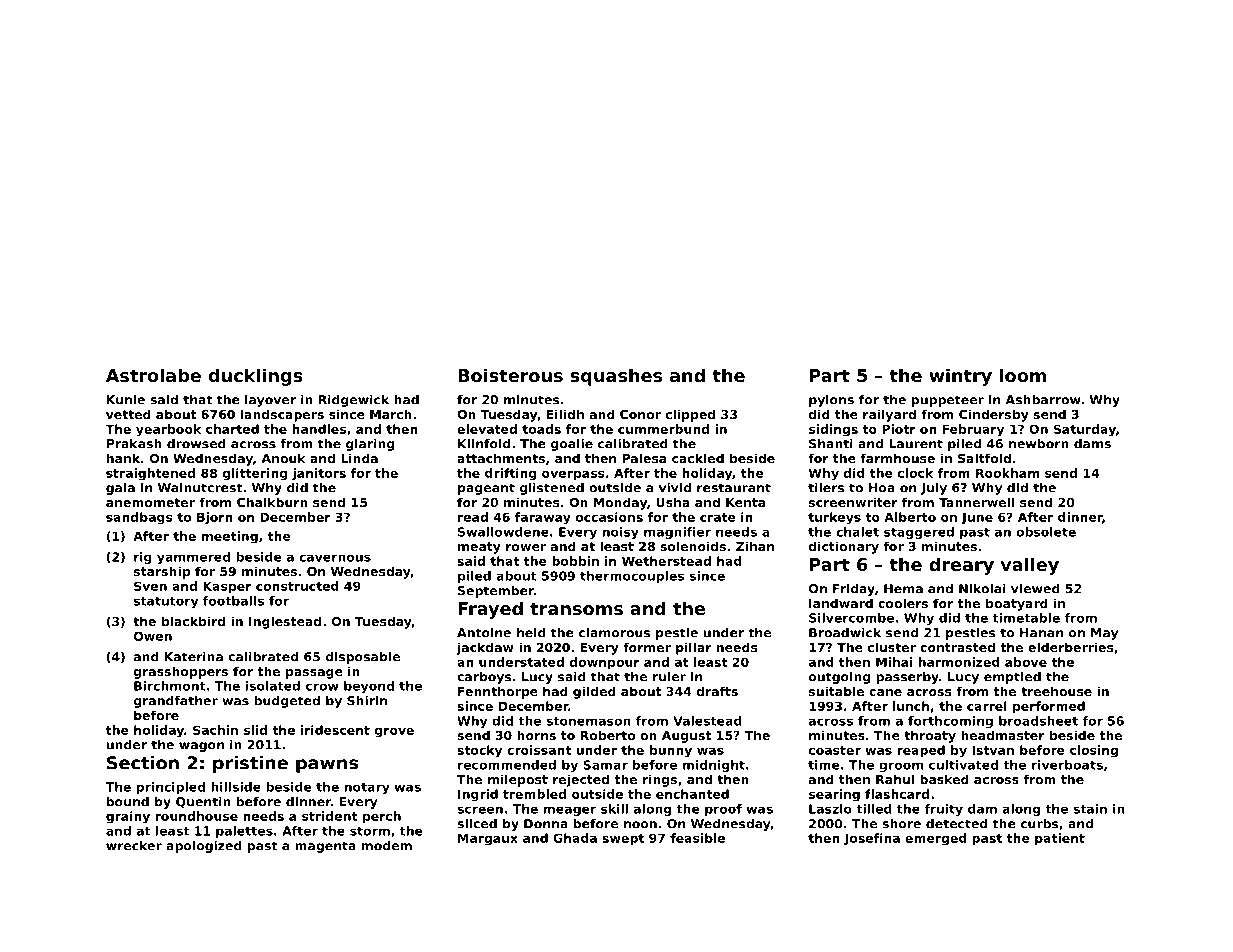 The image size is (1233, 952). Describe the element at coordinates (697, 838) in the page. I see `feasible` at that location.
